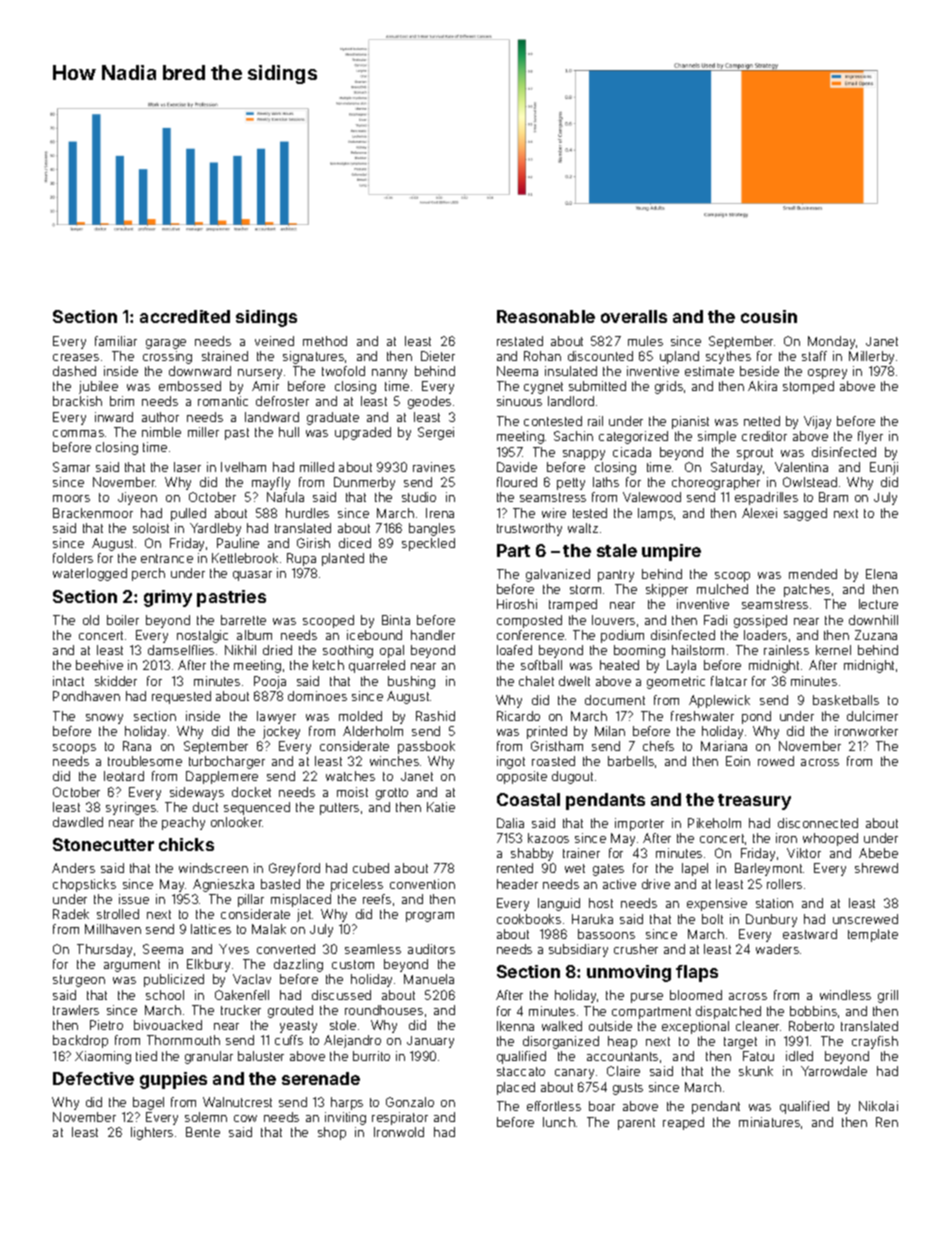  What do you see at coordinates (222, 777) in the image?
I see `Dapplemere` at bounding box center [222, 777].
